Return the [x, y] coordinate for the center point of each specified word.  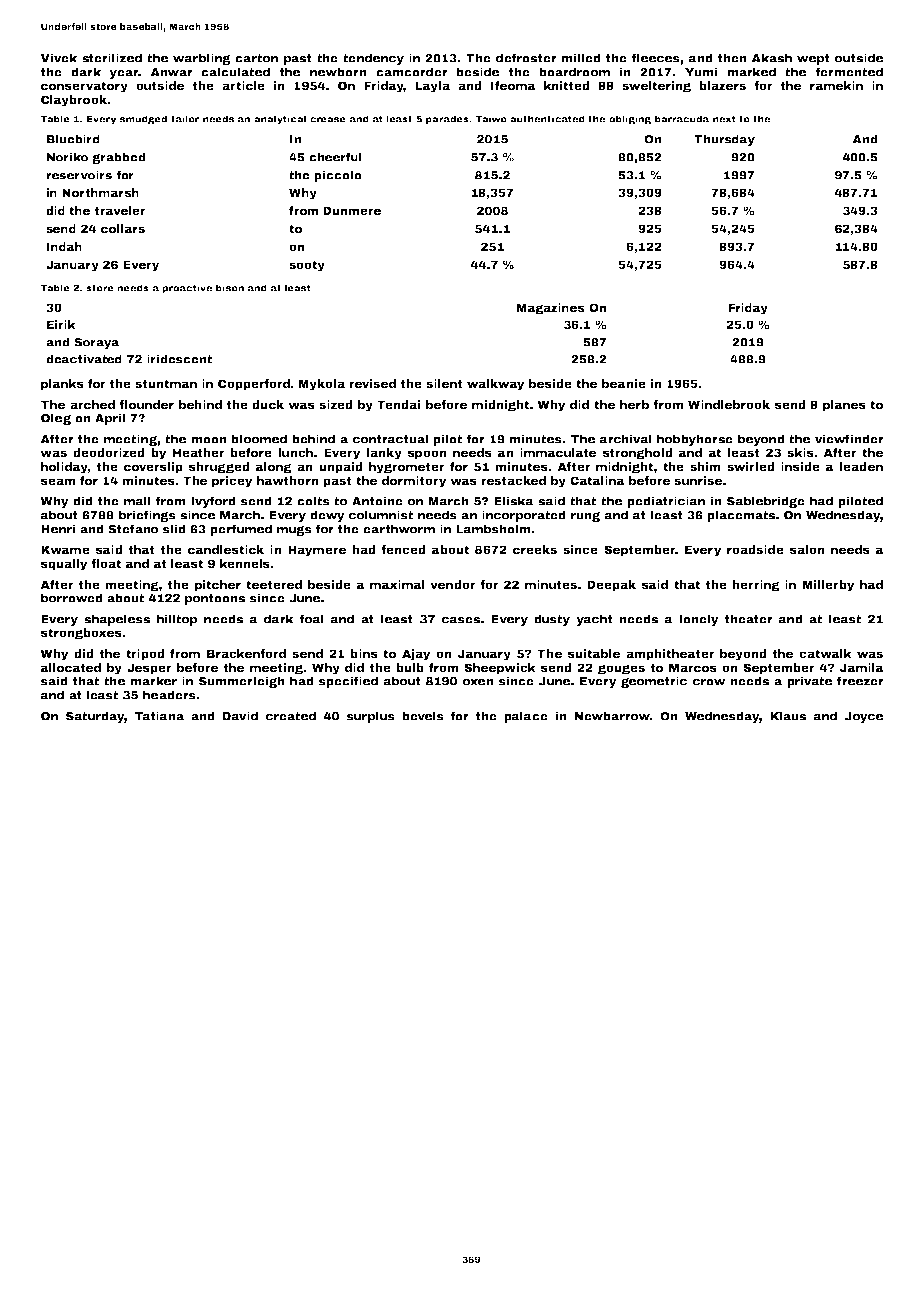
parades [447, 120]
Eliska [514, 501]
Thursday [724, 140]
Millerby [828, 586]
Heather [199, 452]
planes [844, 406]
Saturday [95, 717]
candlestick [226, 549]
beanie [624, 383]
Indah [64, 246]
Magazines [550, 309]
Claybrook [74, 101]
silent [444, 383]
